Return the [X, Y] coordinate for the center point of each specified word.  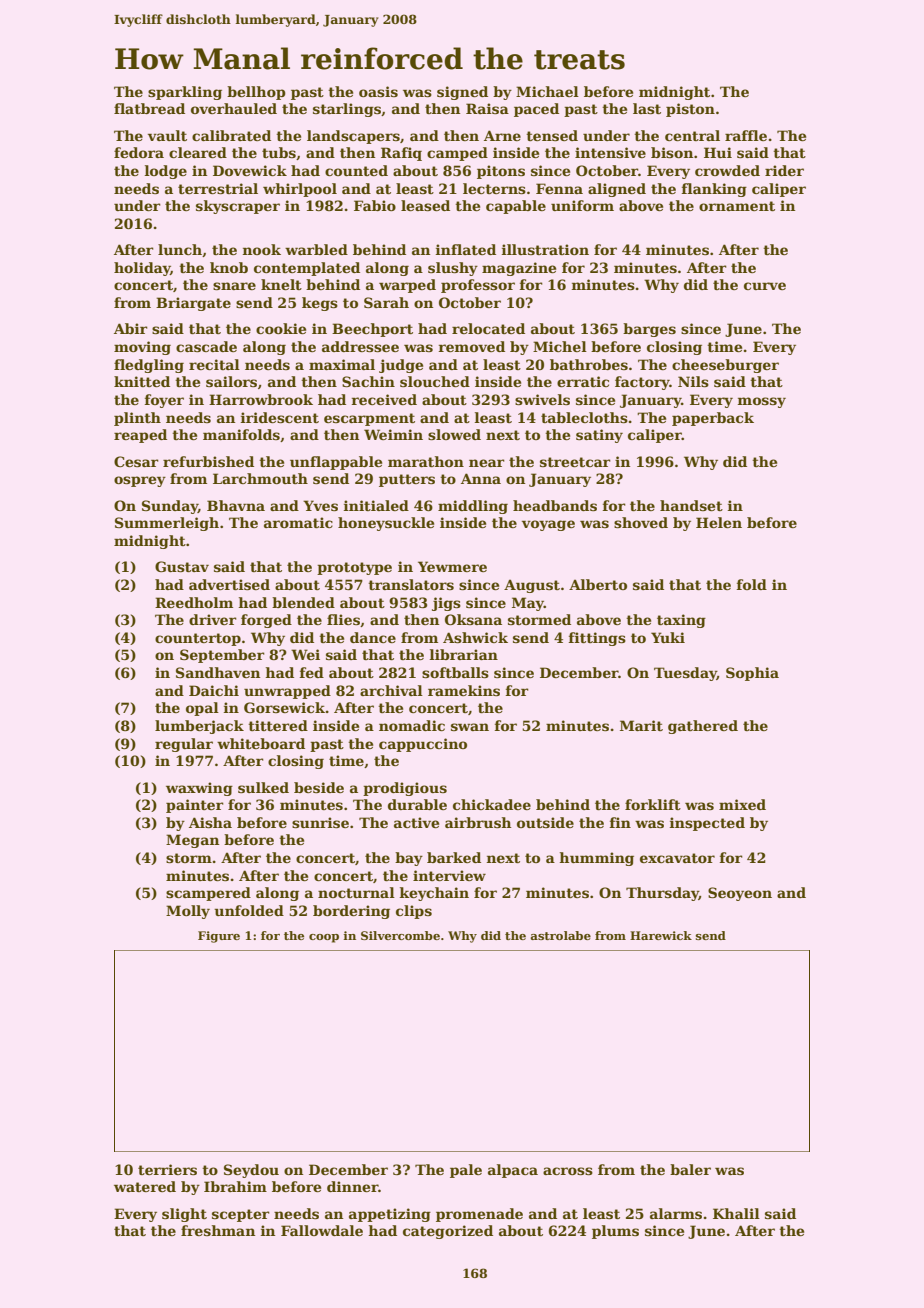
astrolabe [560, 935]
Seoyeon [740, 894]
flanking [714, 190]
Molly [188, 912]
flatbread [149, 108]
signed [462, 93]
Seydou [251, 1171]
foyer [164, 401]
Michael [547, 91]
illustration [545, 249]
